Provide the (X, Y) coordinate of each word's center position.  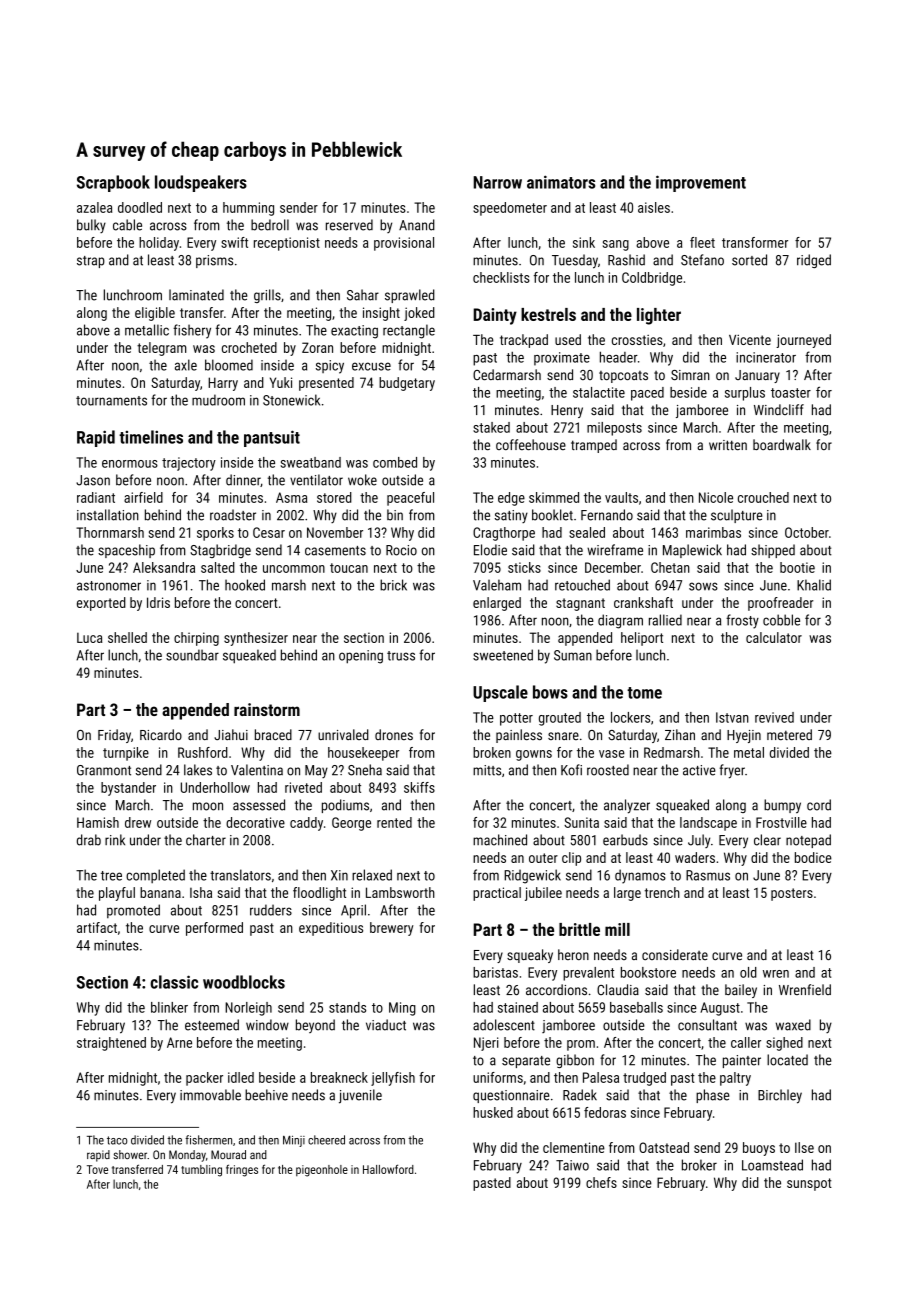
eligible (155, 314)
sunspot (809, 1184)
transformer (755, 242)
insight (381, 314)
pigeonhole (322, 1171)
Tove (97, 1169)
